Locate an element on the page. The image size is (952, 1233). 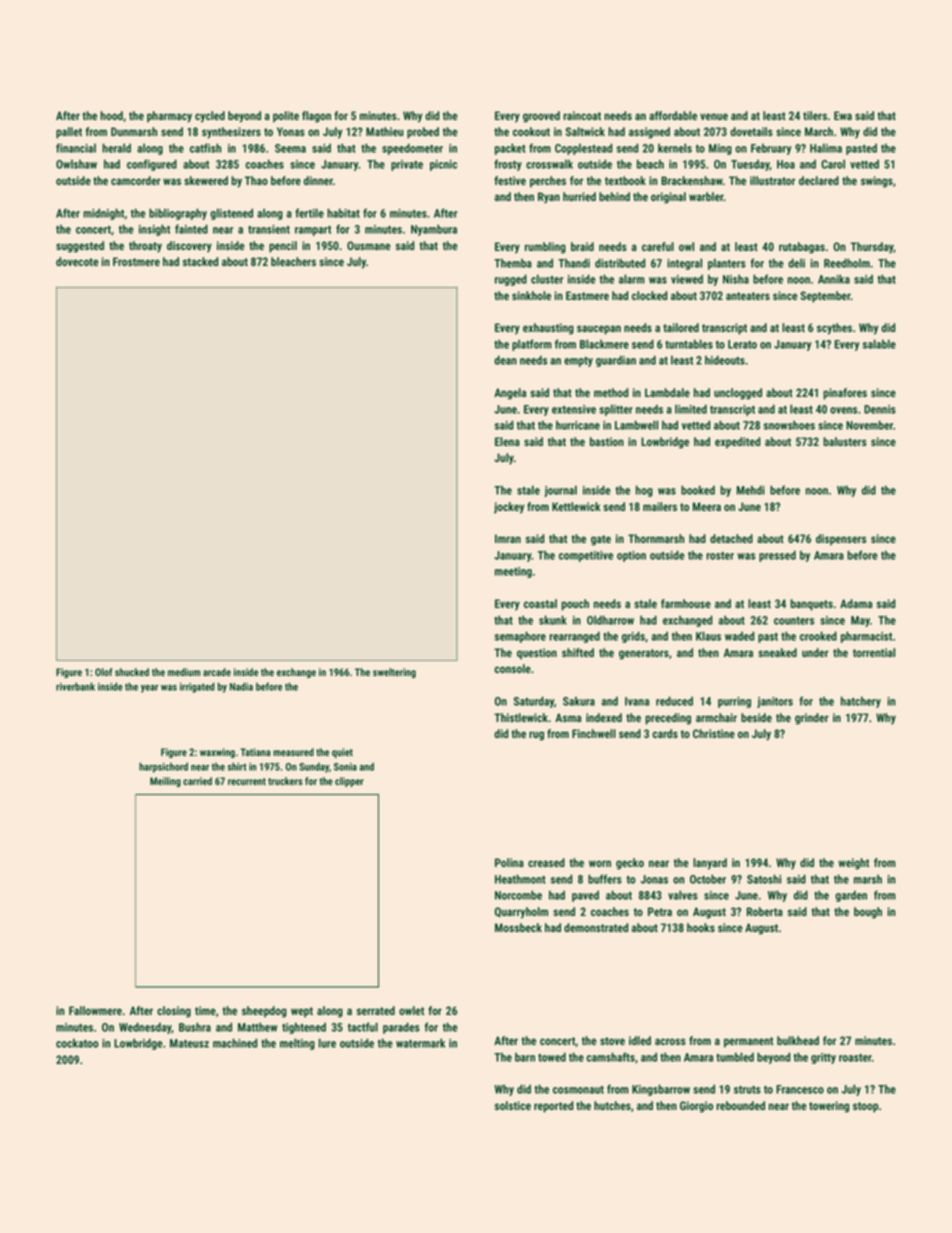
melting is located at coordinates (297, 1044).
